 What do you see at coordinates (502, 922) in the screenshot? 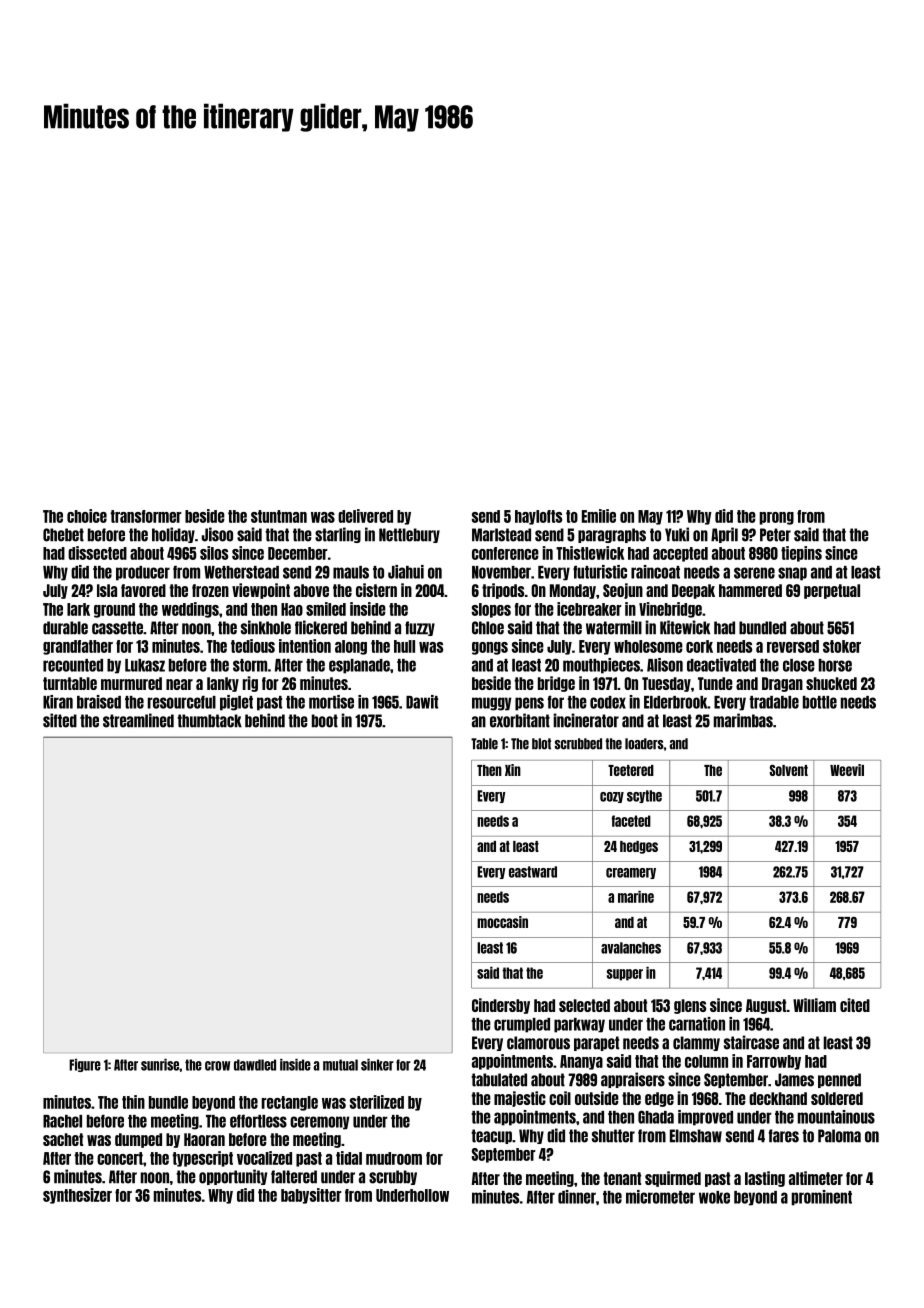
I see `moccasin` at bounding box center [502, 922].
